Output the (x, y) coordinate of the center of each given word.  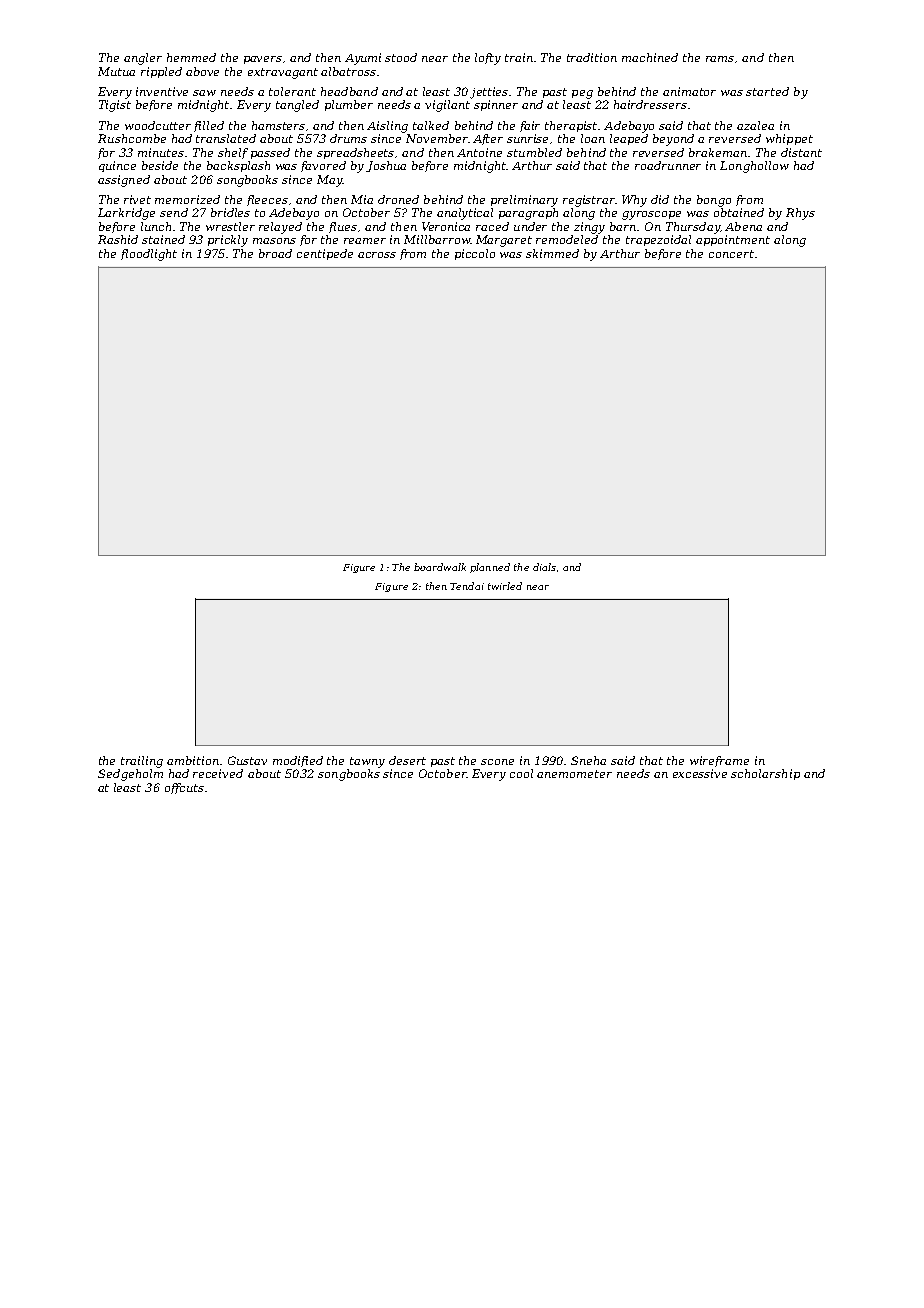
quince (117, 166)
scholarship (765, 774)
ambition (193, 760)
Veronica (446, 226)
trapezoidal (658, 240)
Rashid (118, 239)
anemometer (574, 774)
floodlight (149, 255)
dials (544, 567)
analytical (465, 214)
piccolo (475, 254)
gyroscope (651, 215)
